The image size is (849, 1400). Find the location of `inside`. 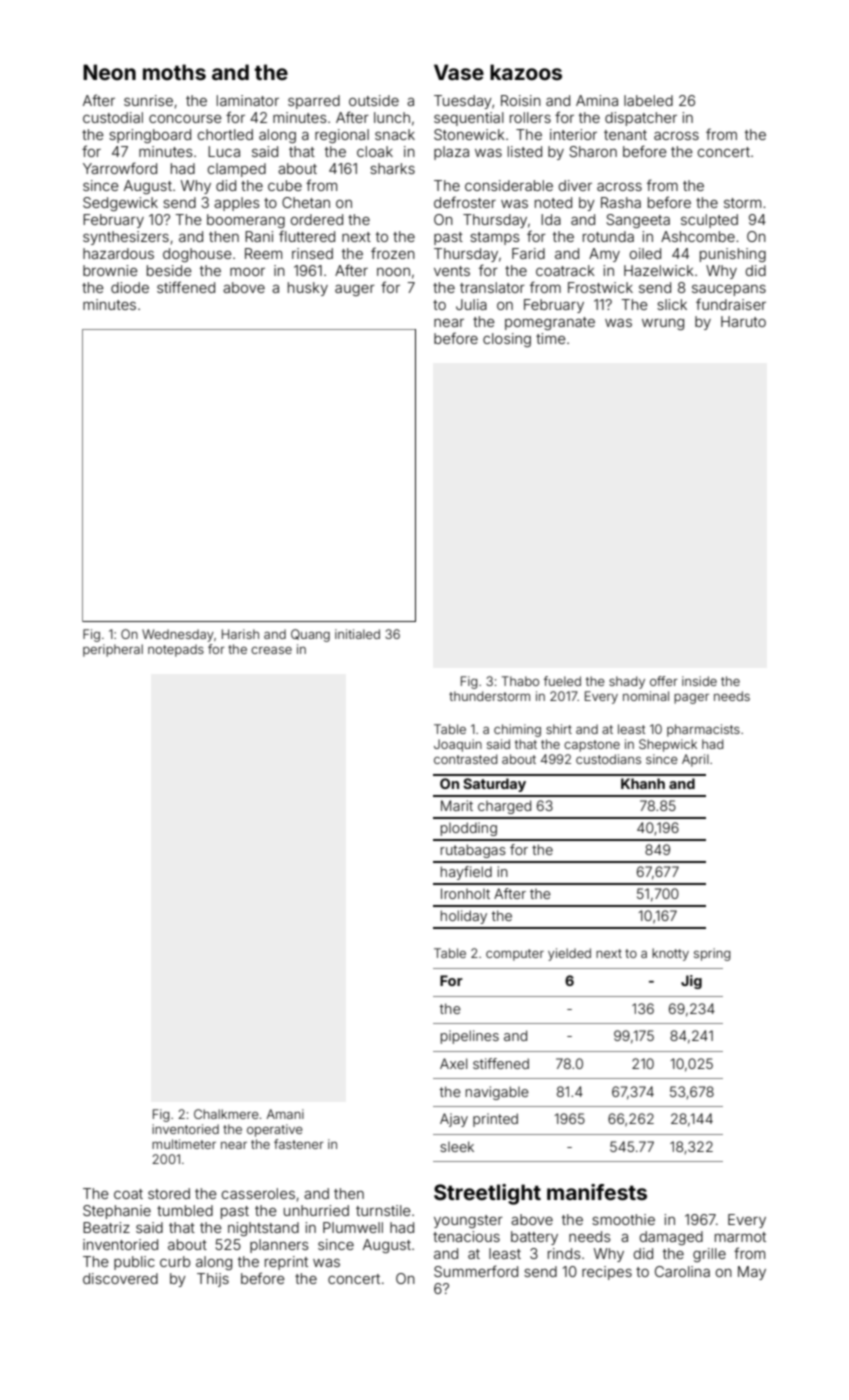

inside is located at coordinates (699, 681).
